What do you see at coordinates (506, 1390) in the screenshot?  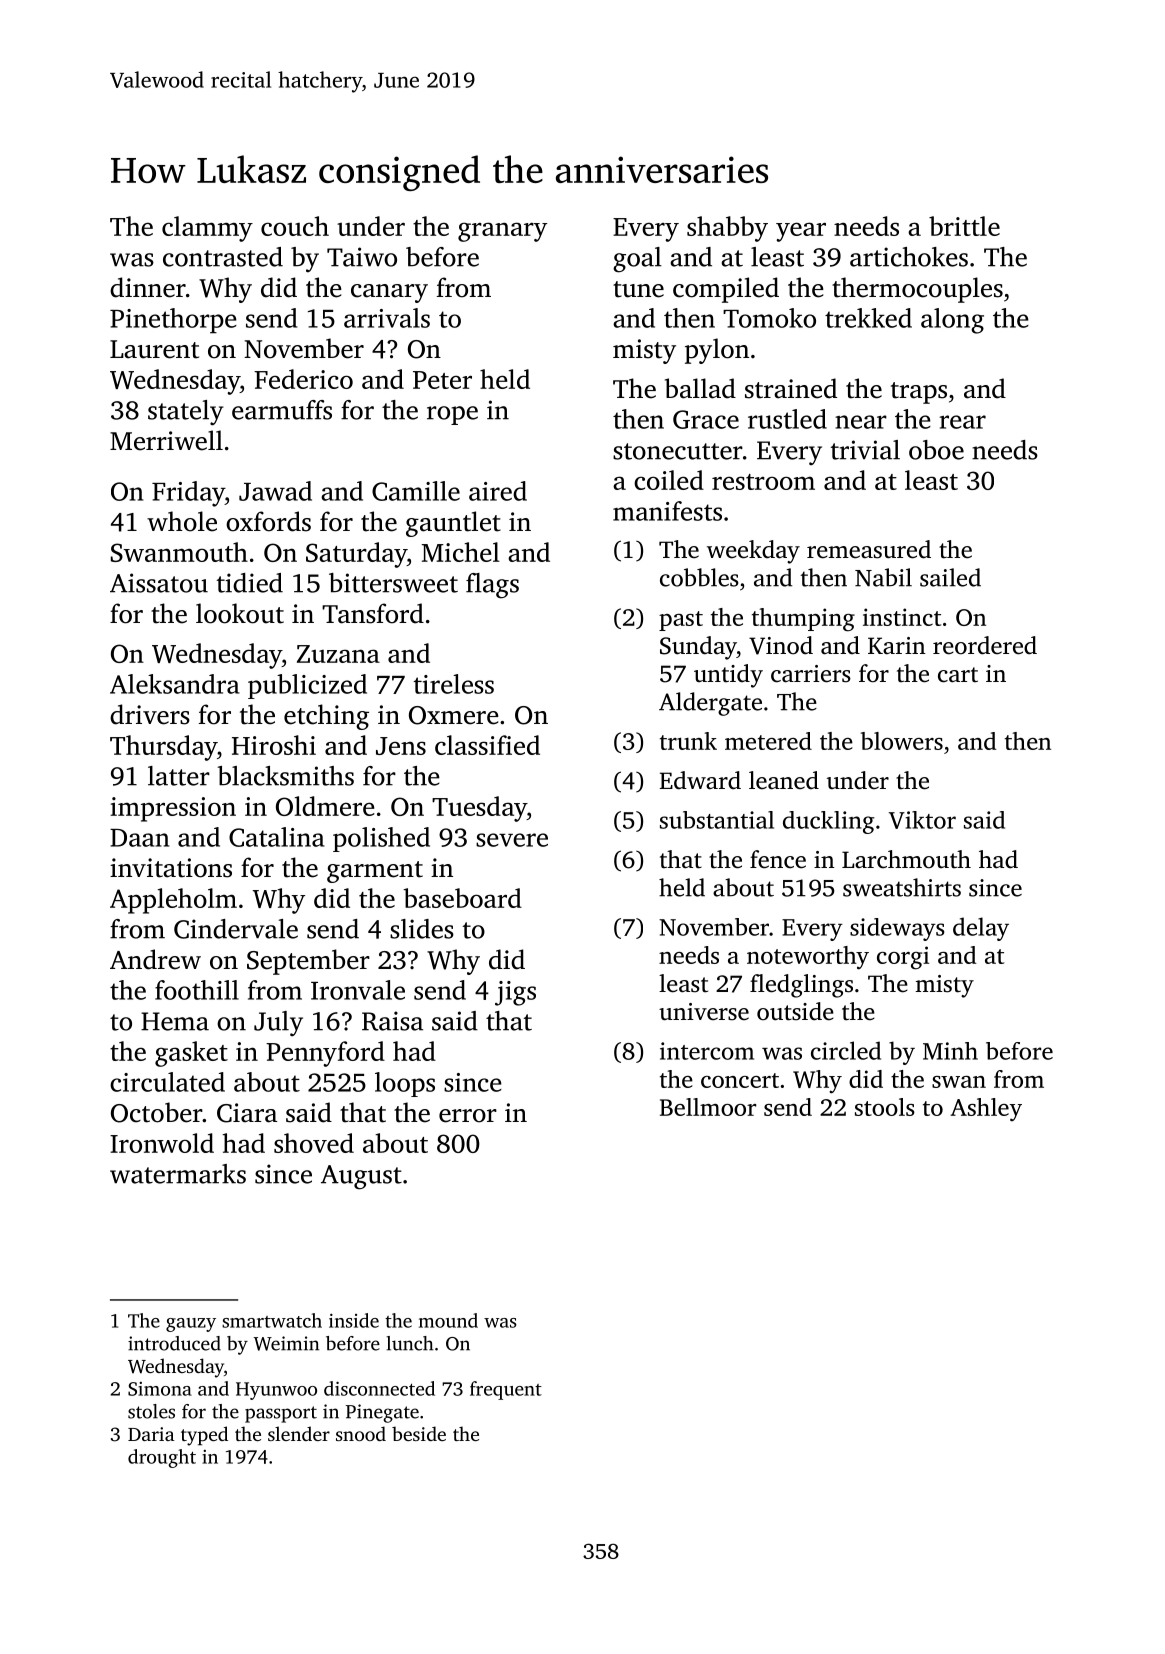 I see `frequent` at bounding box center [506, 1390].
